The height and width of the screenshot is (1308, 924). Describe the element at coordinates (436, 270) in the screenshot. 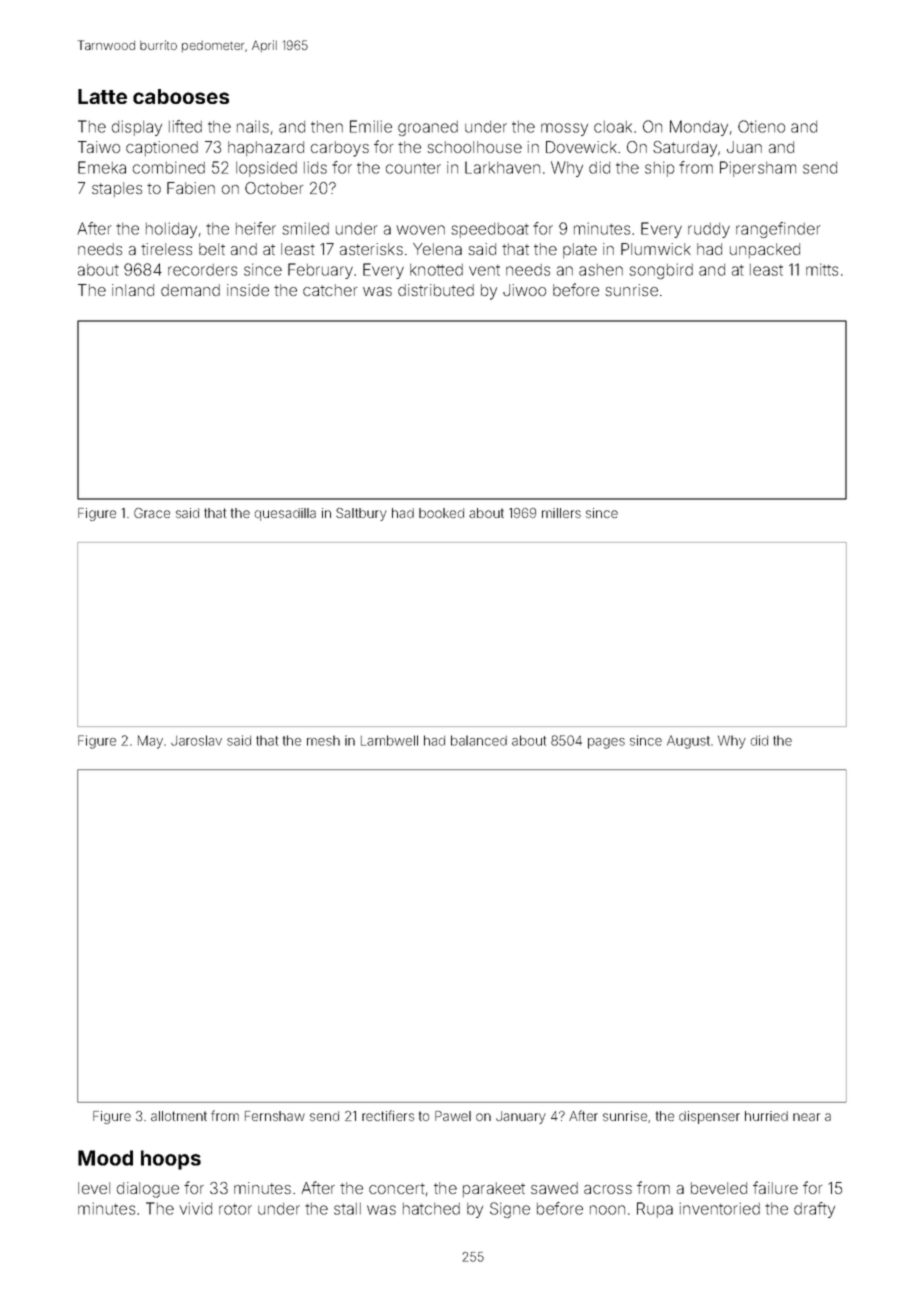

I see `knotted` at that location.
